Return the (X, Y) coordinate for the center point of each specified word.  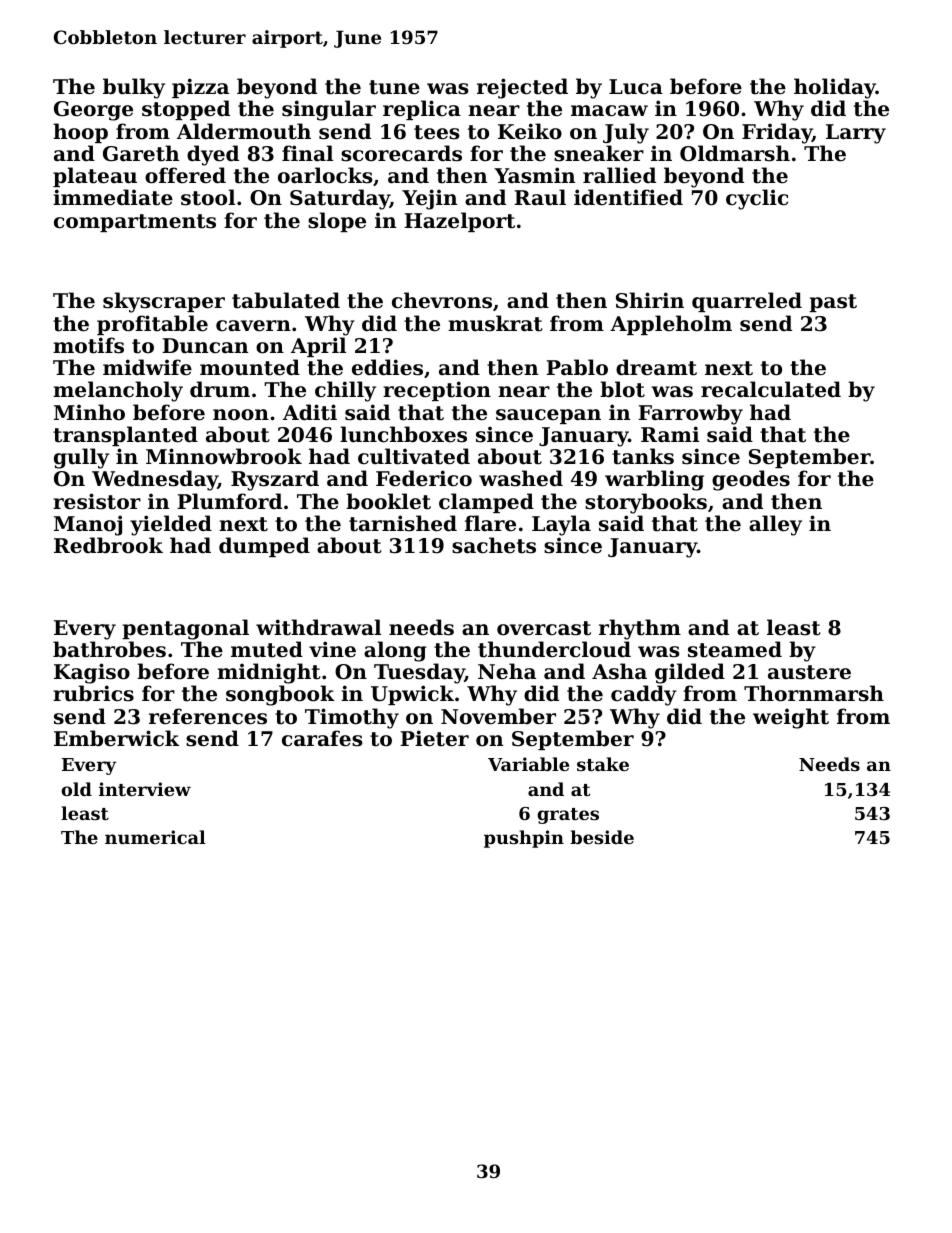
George (93, 111)
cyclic (757, 199)
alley (775, 525)
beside (602, 837)
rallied (619, 175)
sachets (494, 545)
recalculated (771, 389)
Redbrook (108, 545)
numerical (155, 837)
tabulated (286, 300)
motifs (88, 345)
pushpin (524, 839)
